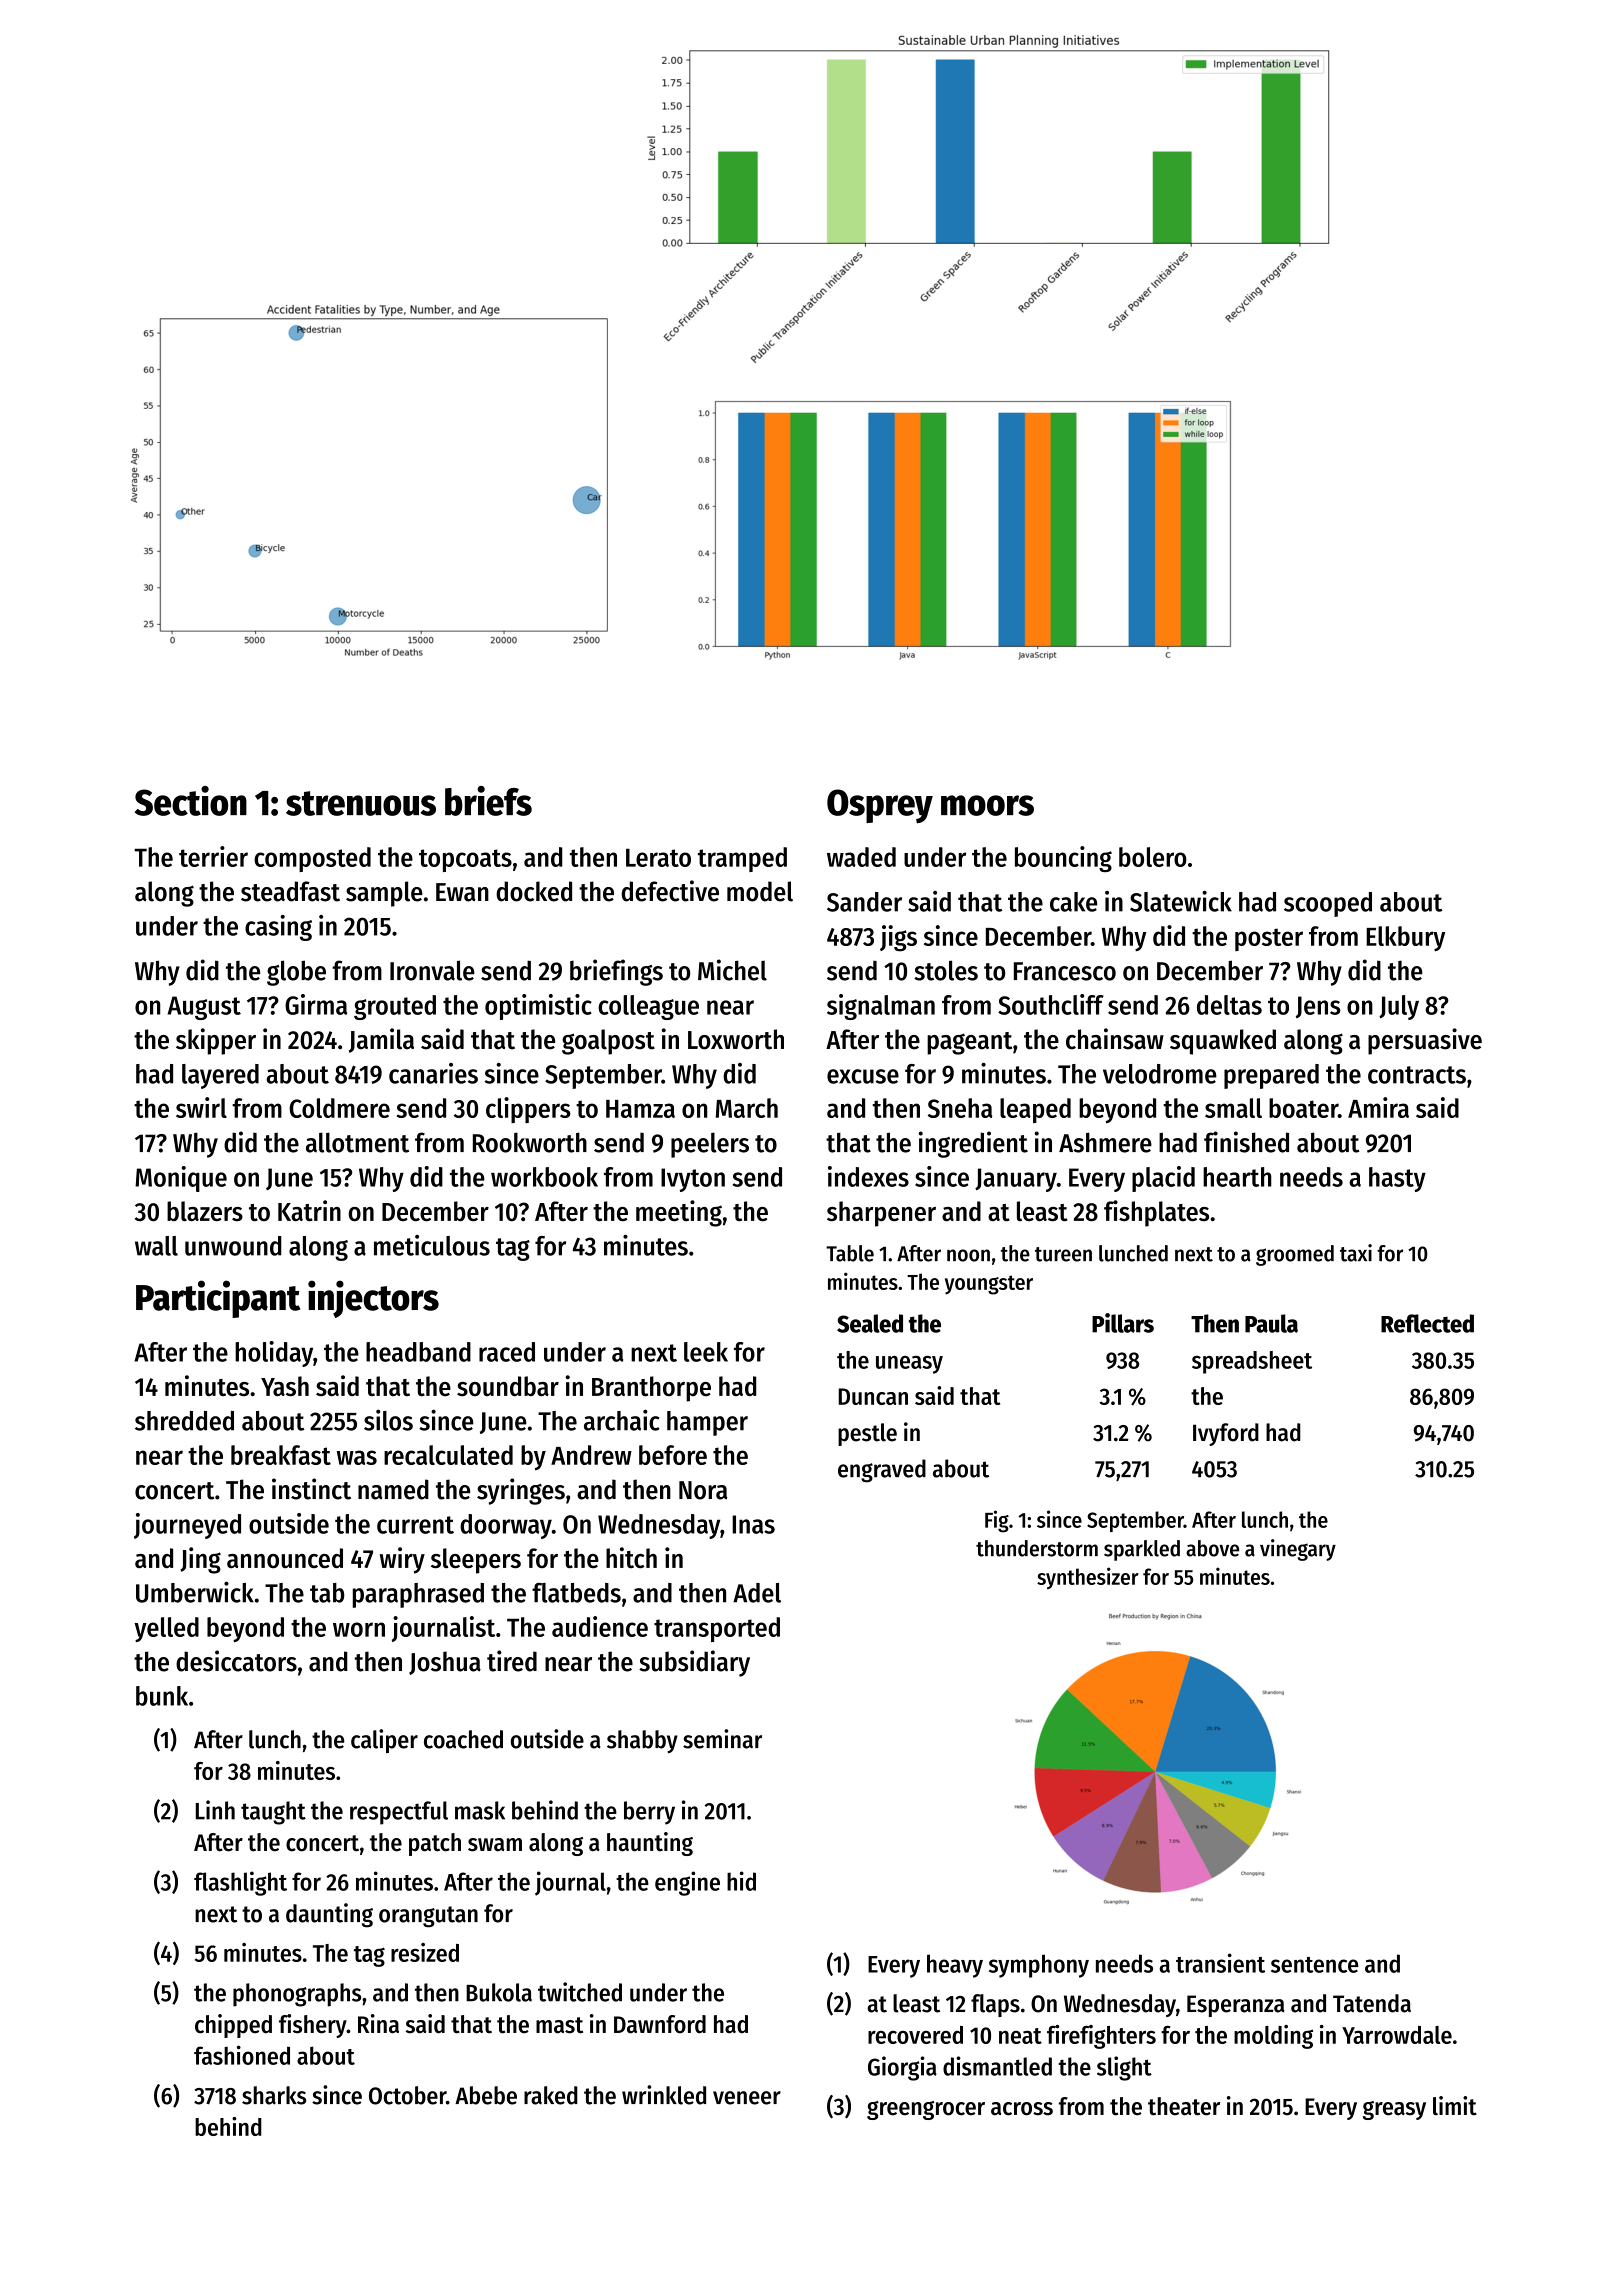  What do you see at coordinates (1427, 1323) in the page?
I see `Reflected` at bounding box center [1427, 1323].
